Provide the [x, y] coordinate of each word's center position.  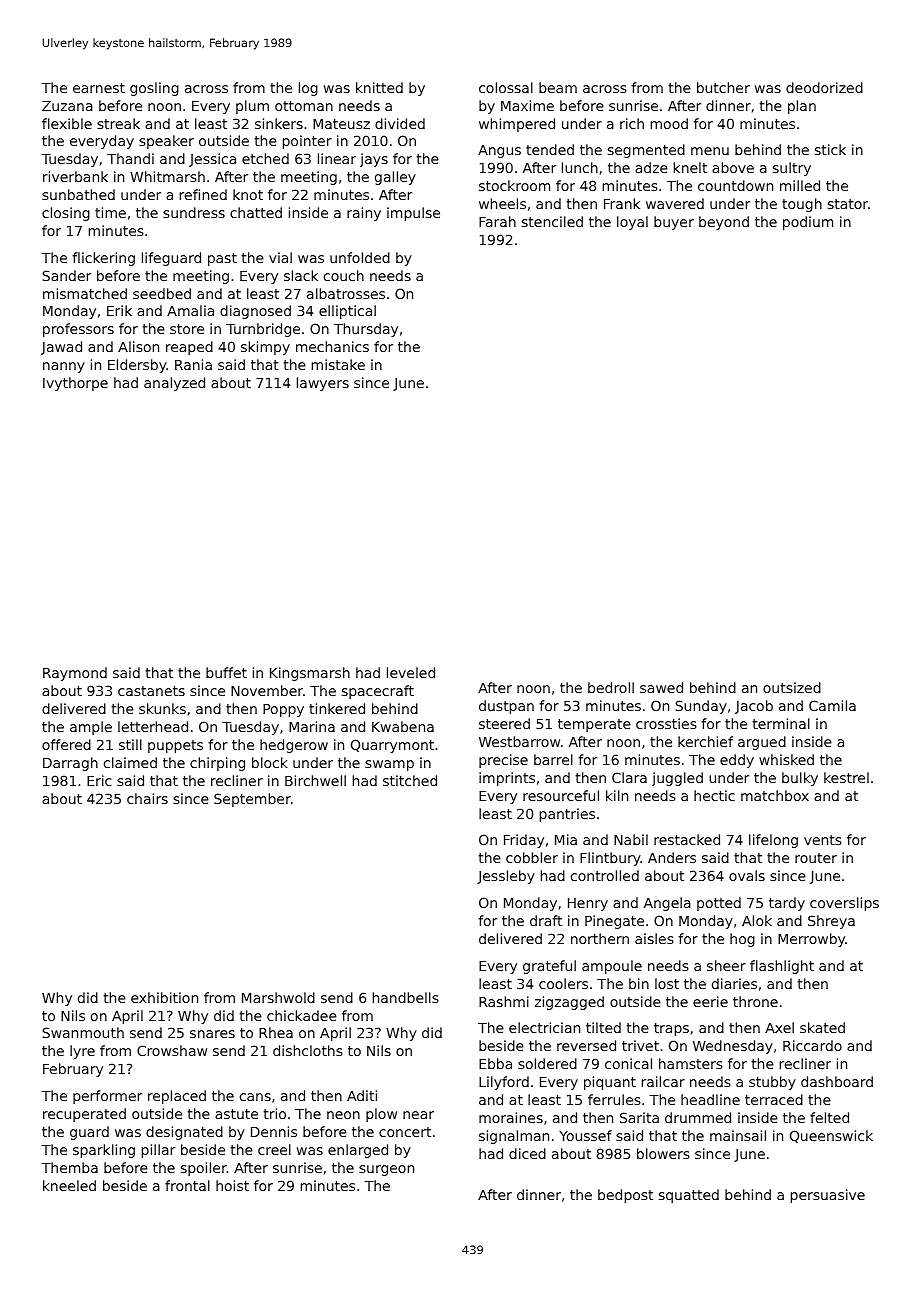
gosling [154, 89]
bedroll [611, 687]
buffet [226, 672]
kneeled [69, 1185]
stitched [410, 780]
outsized [792, 687]
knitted [379, 87]
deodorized [824, 87]
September [252, 800]
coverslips [844, 904]
